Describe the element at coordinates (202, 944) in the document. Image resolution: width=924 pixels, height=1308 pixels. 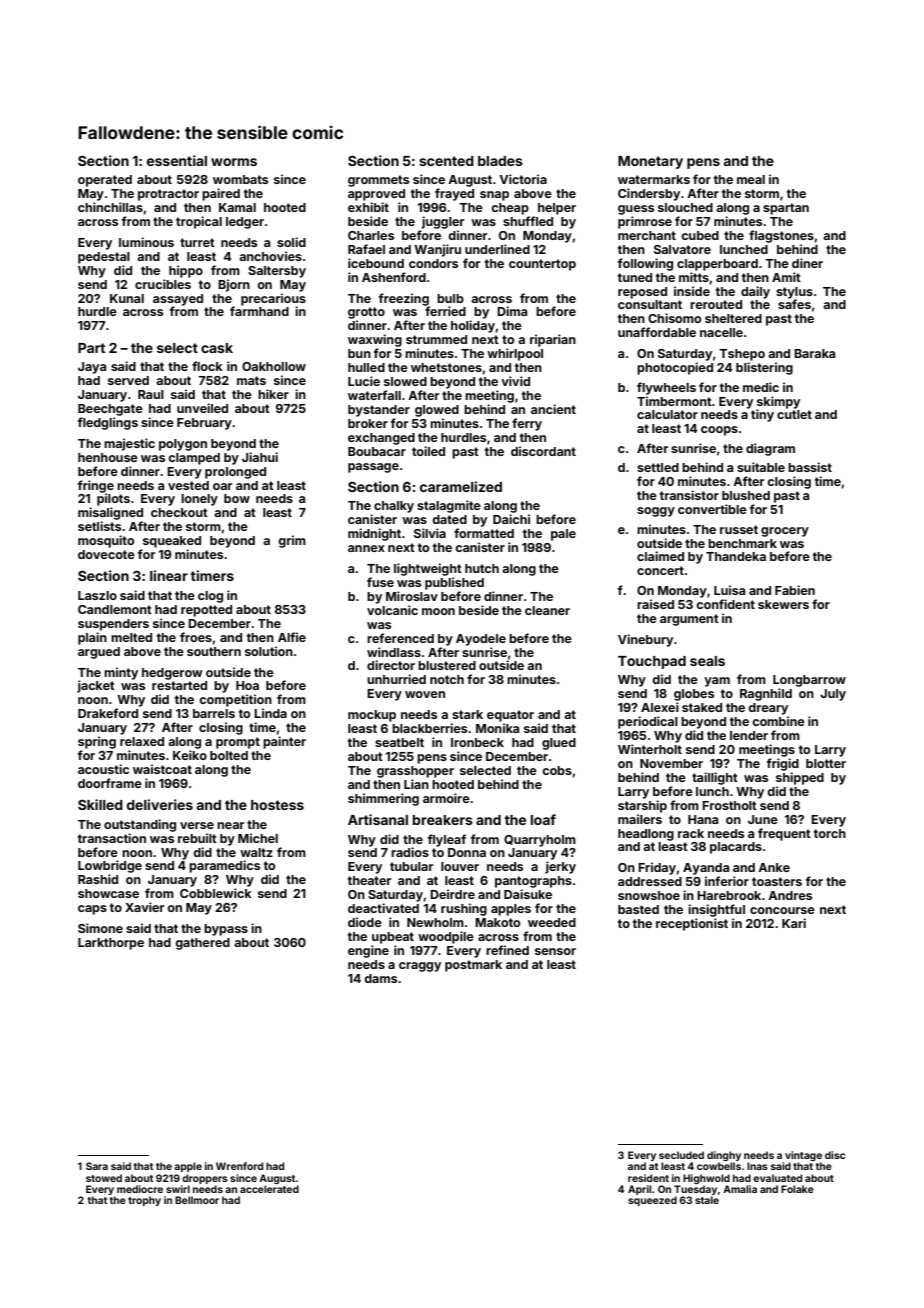
I see `gathered` at that location.
